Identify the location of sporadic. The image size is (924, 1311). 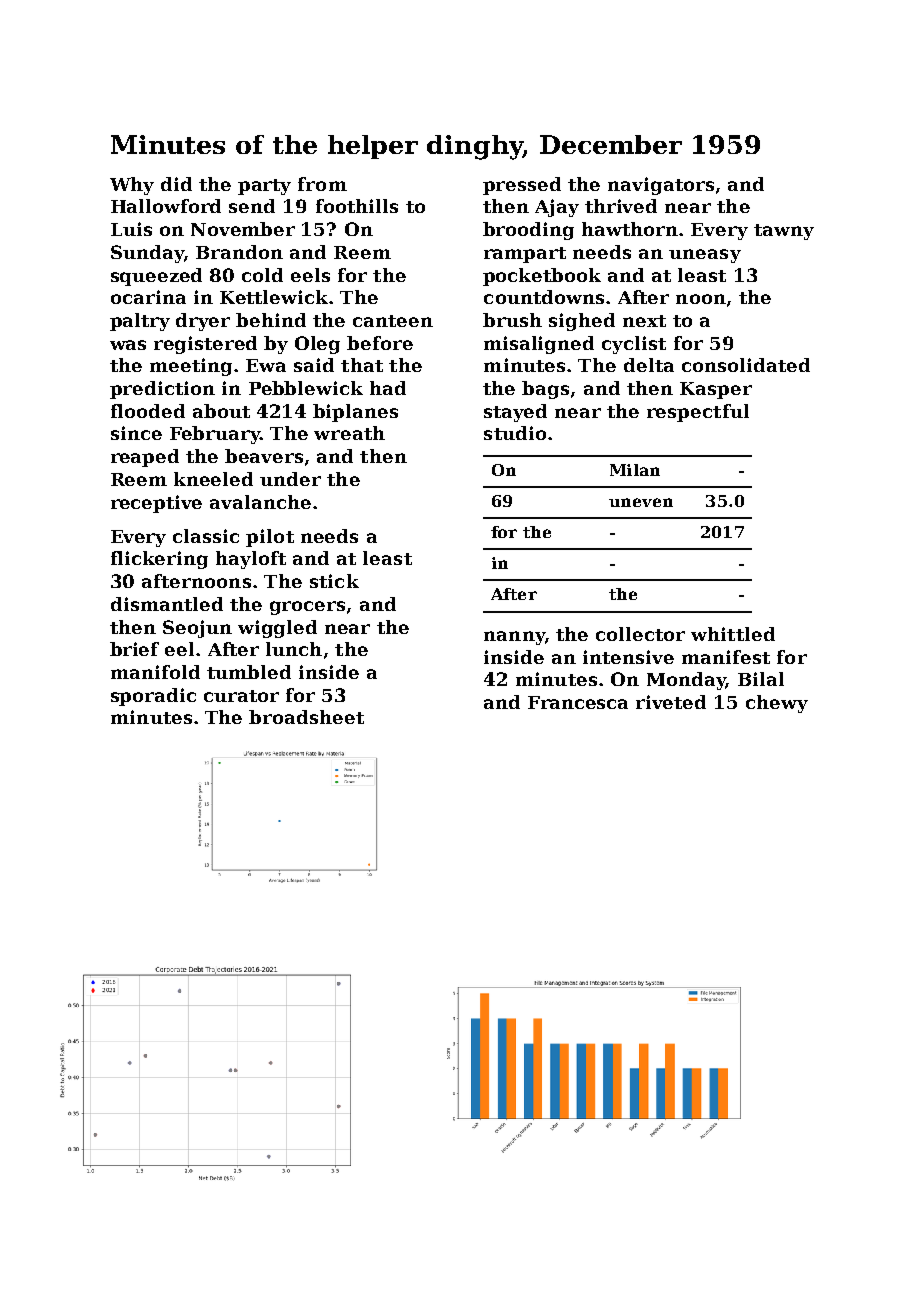
(153, 697).
